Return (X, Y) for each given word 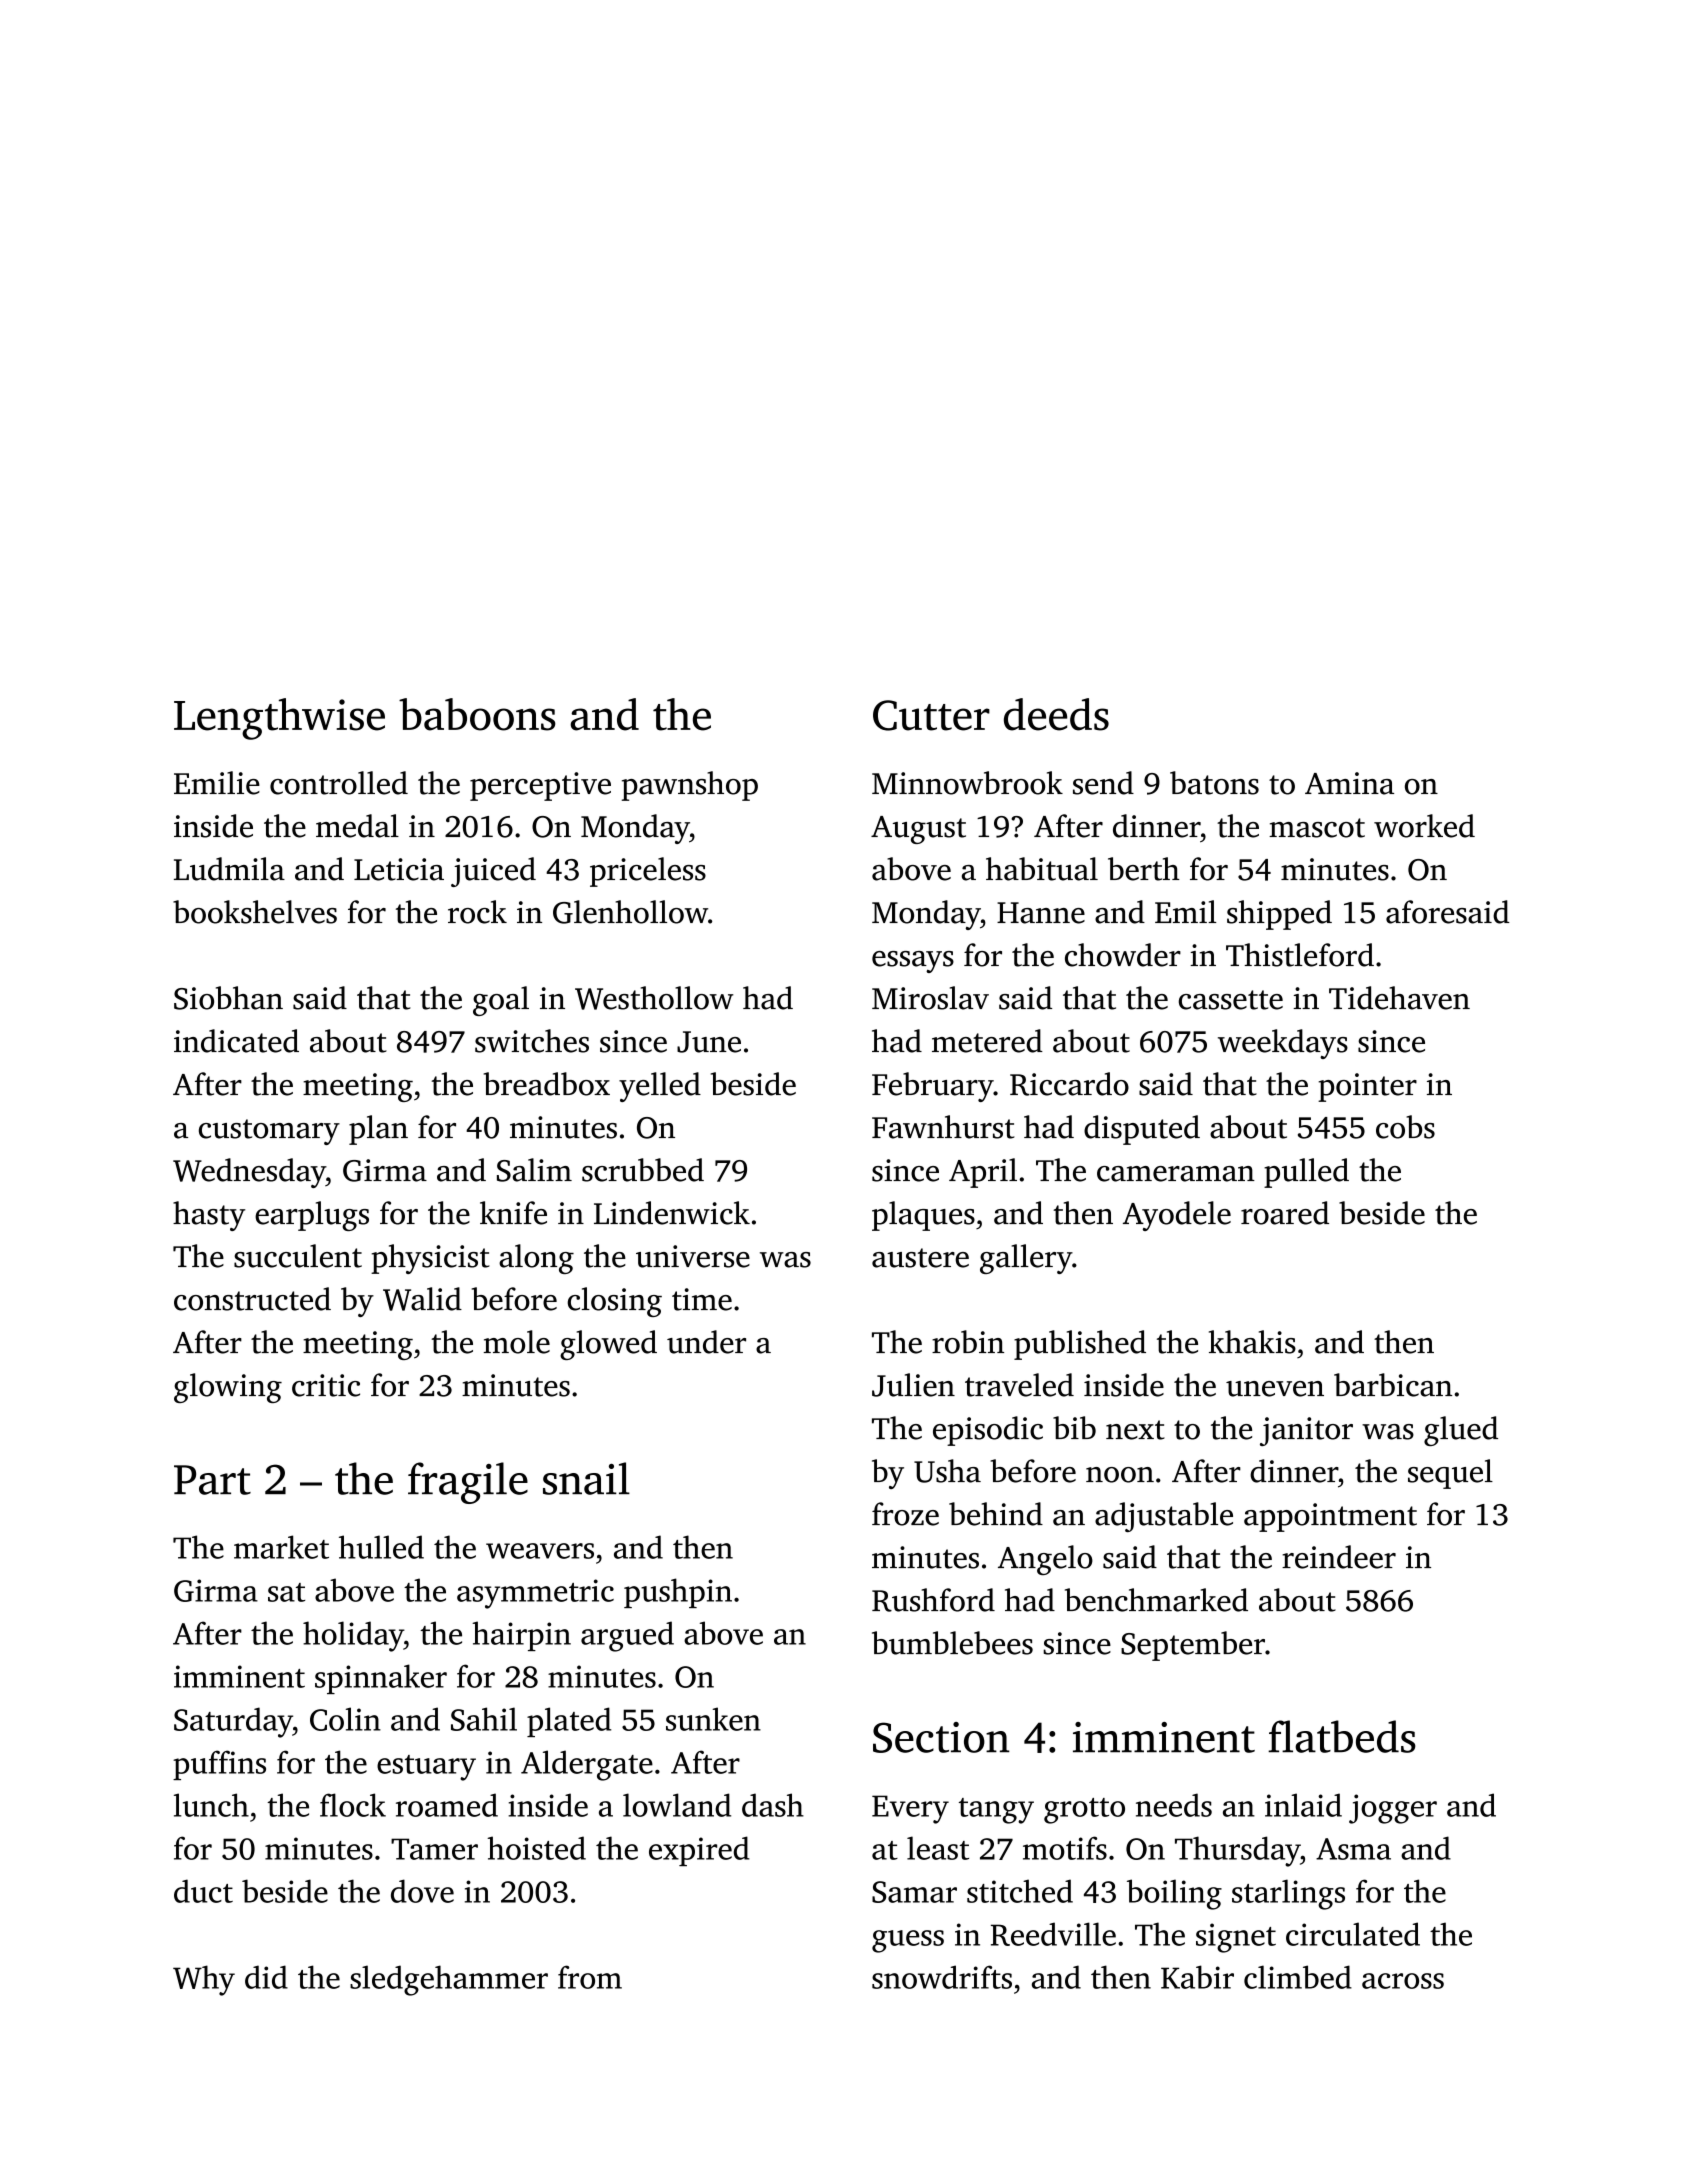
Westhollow (654, 998)
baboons (477, 714)
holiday (353, 1636)
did (266, 1977)
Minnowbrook (967, 783)
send (1103, 783)
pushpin (678, 1593)
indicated (236, 1041)
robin (968, 1342)
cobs (1405, 1127)
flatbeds (1342, 1736)
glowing (228, 1388)
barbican (1393, 1385)
